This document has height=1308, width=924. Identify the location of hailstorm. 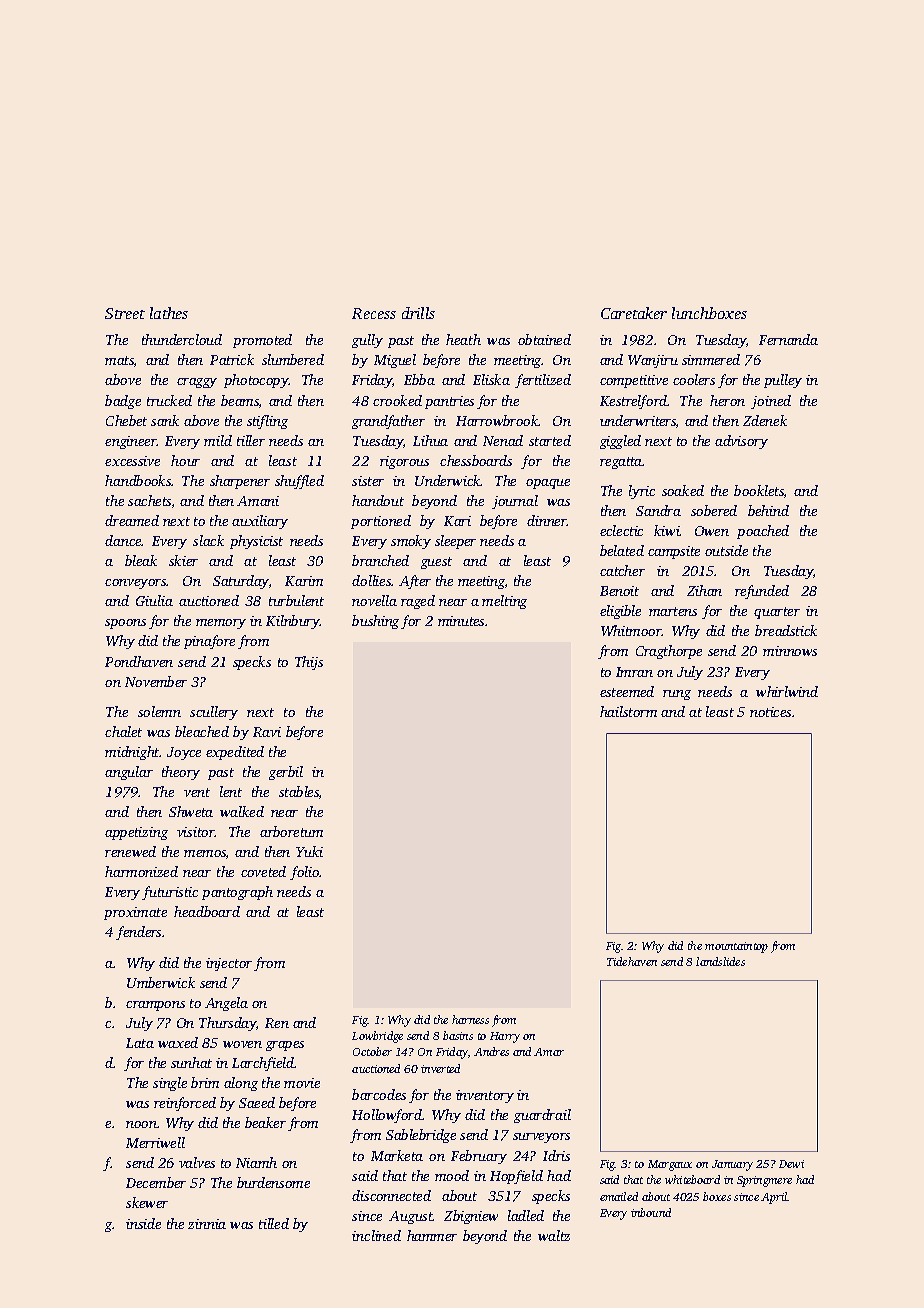
(628, 711).
